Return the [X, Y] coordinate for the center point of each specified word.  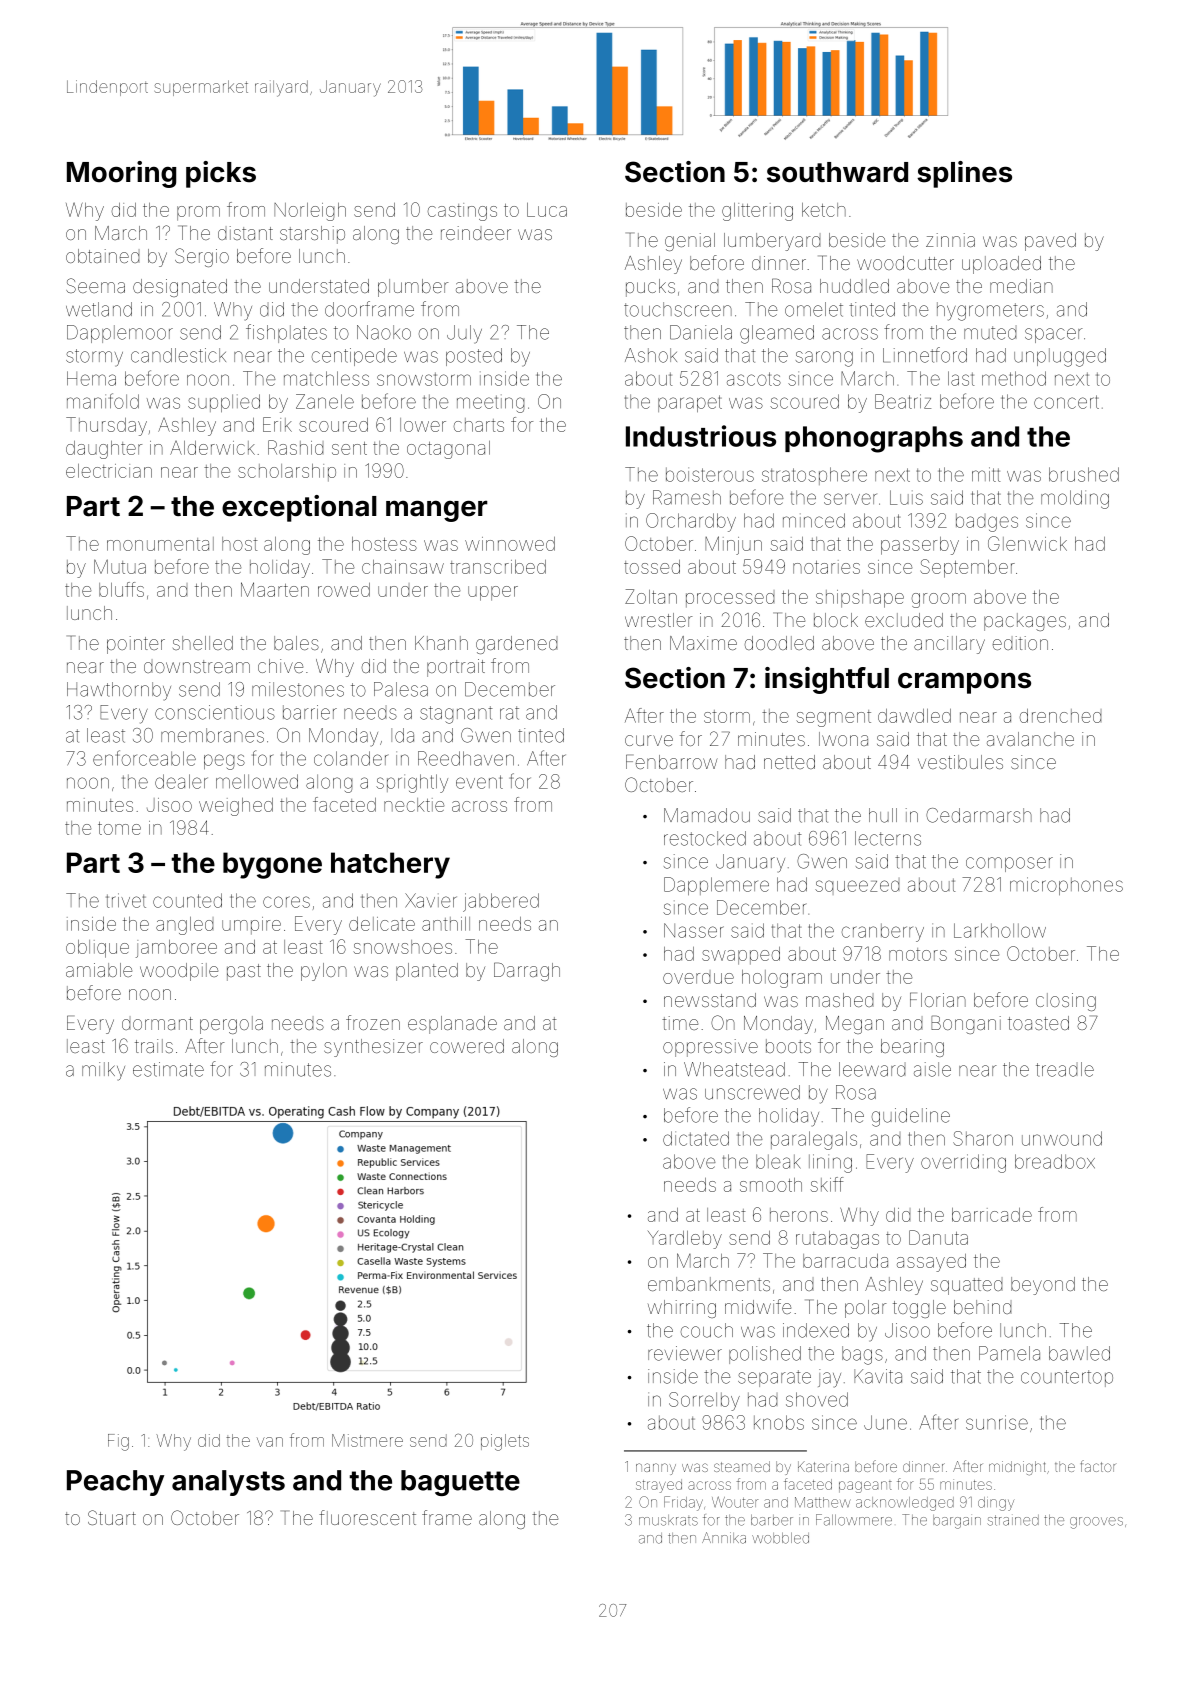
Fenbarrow [672, 761]
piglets [505, 1442]
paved [1050, 242]
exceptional [299, 508]
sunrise [997, 1422]
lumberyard [772, 242]
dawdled [914, 716]
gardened [516, 645]
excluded [904, 620]
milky [103, 1071]
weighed [236, 807]
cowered [467, 1046]
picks [221, 174]
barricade [992, 1215]
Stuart [112, 1517]
